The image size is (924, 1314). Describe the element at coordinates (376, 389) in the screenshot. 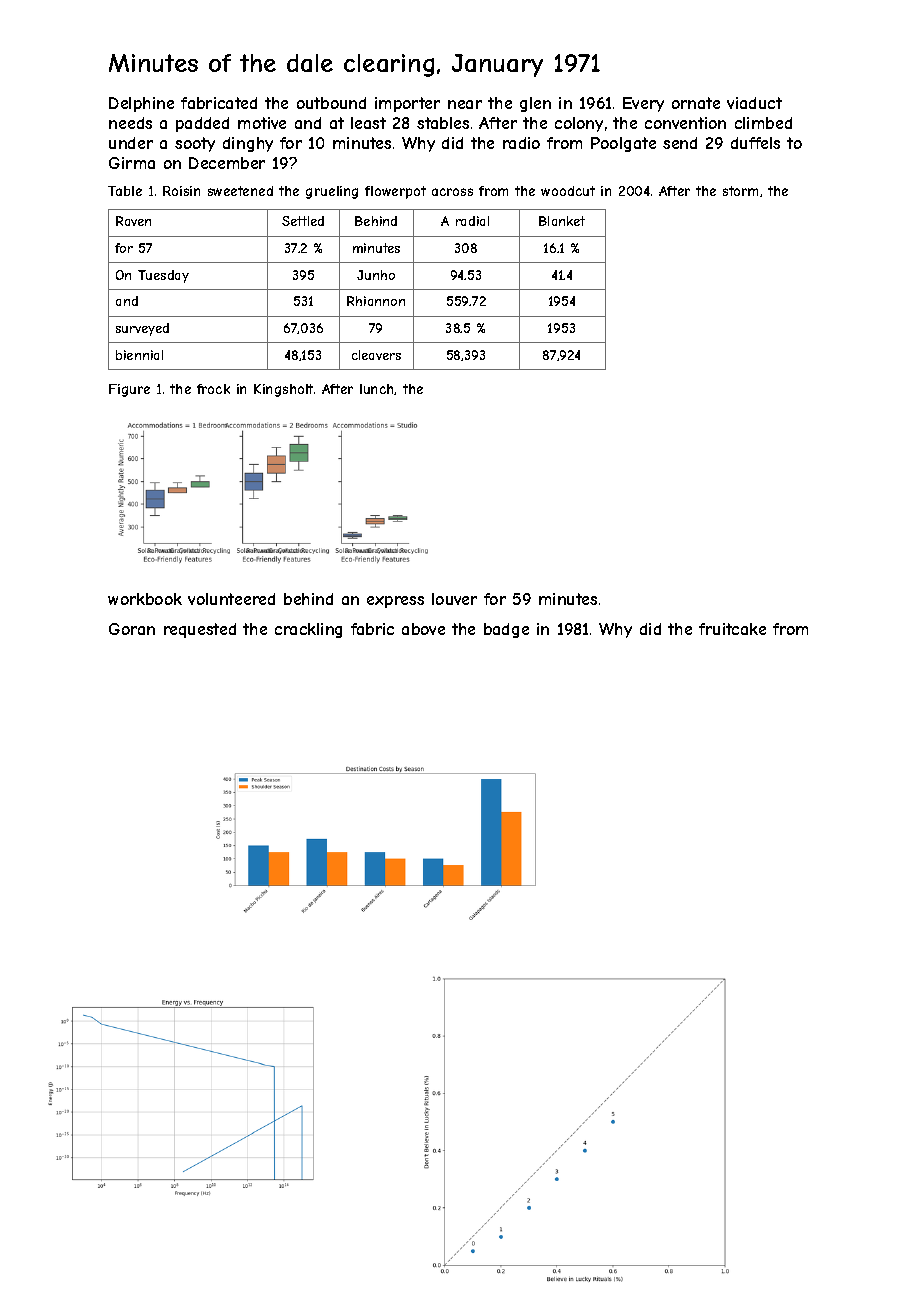

I see `lunch` at that location.
